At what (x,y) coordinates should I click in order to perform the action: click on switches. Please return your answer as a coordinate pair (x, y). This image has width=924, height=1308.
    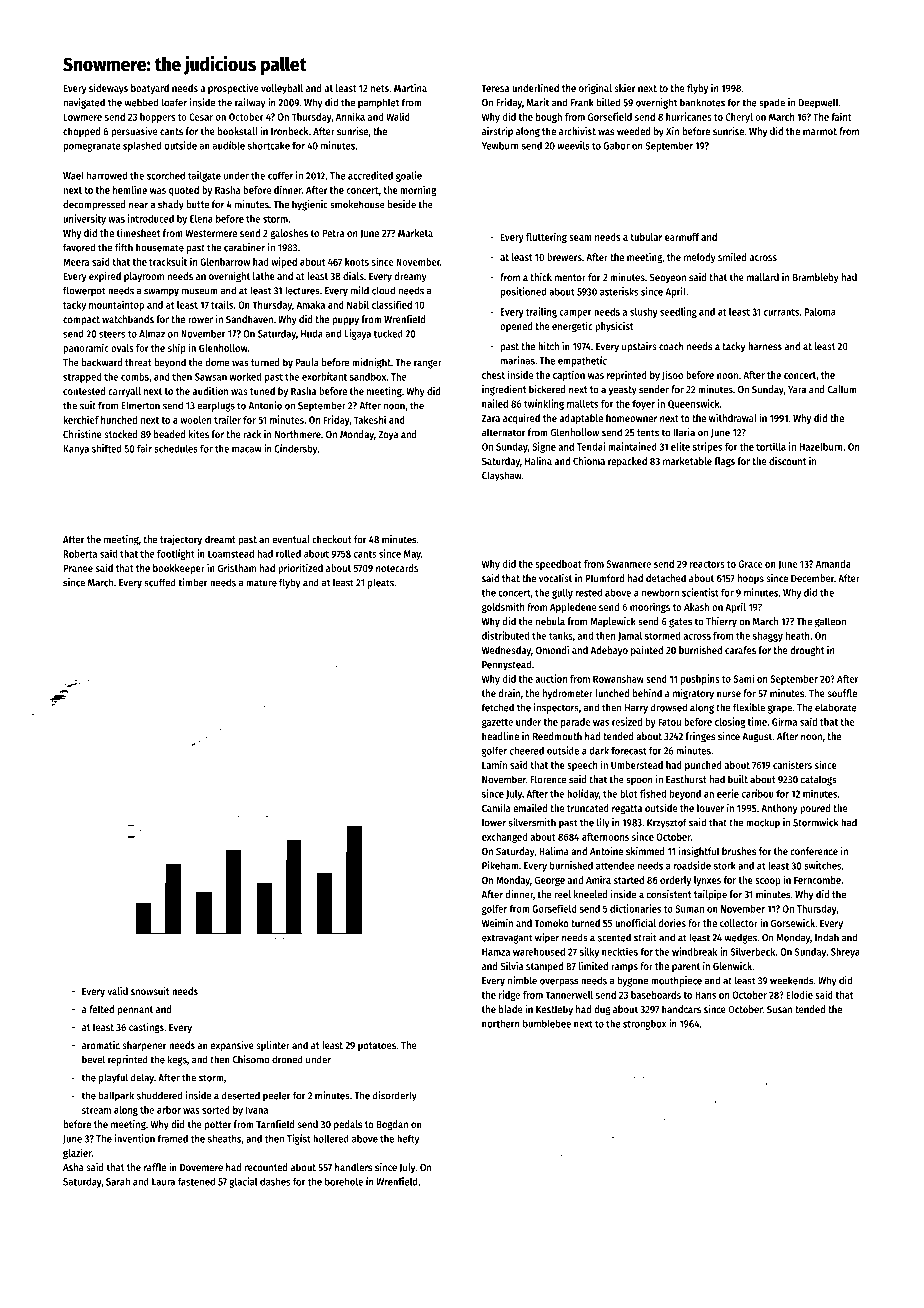
    Looking at the image, I should click on (822, 865).
